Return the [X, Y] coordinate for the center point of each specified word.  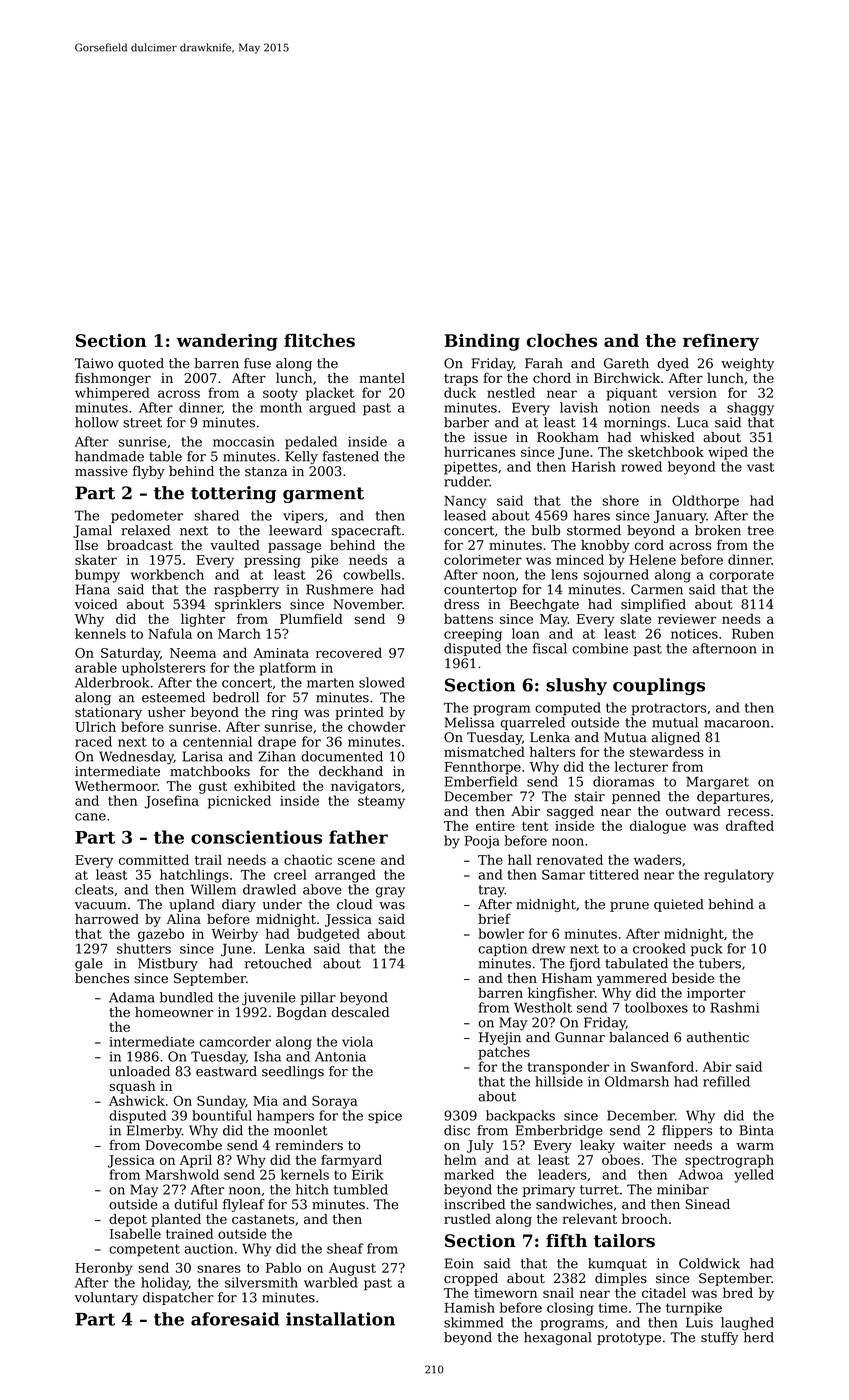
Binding [482, 342]
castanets [263, 1219]
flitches [319, 340]
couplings [659, 686]
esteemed [173, 697]
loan [526, 633]
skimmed [473, 1322]
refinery [721, 342]
